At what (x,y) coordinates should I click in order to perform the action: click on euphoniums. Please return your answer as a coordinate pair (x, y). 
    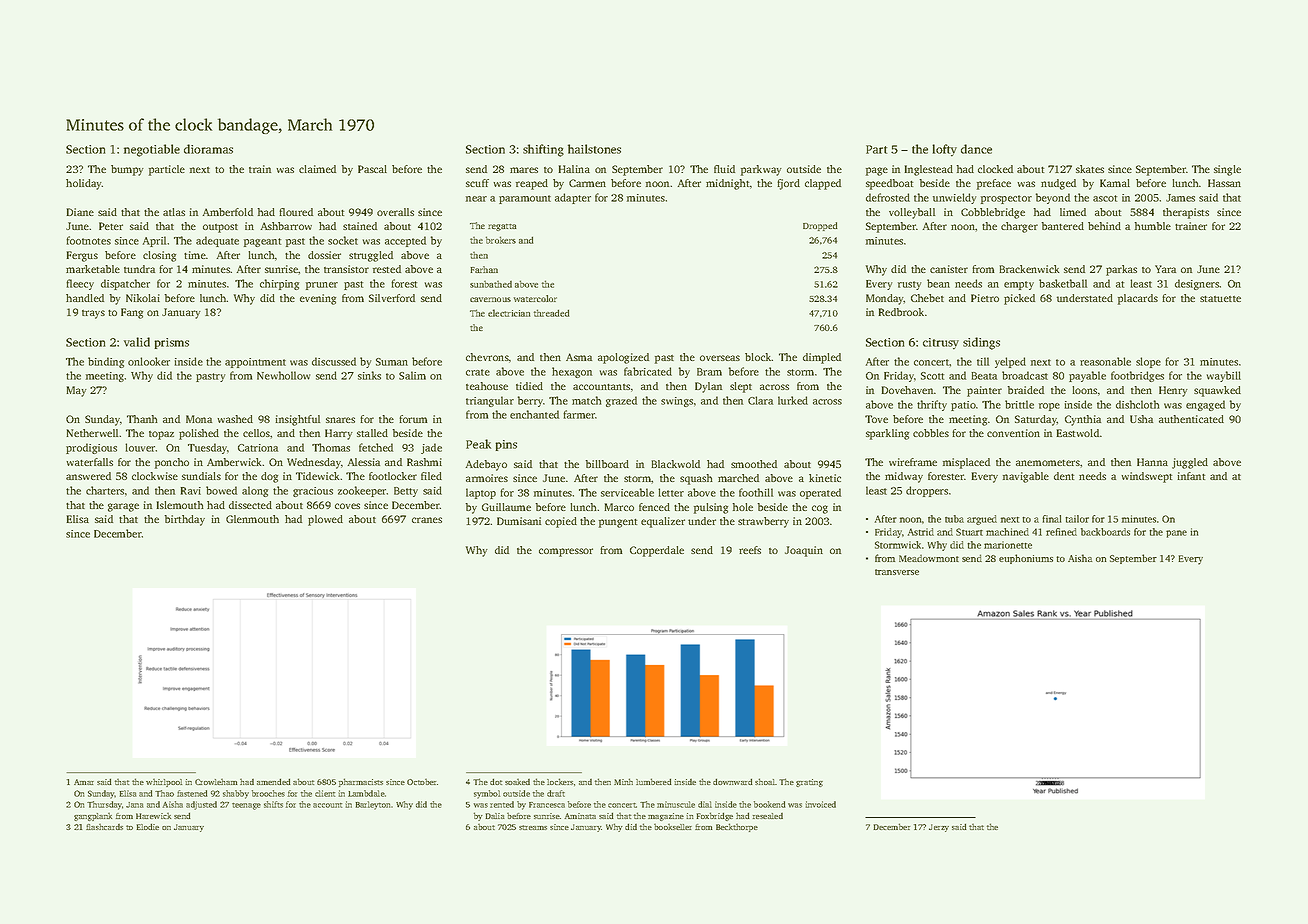
    Looking at the image, I should click on (1026, 559).
